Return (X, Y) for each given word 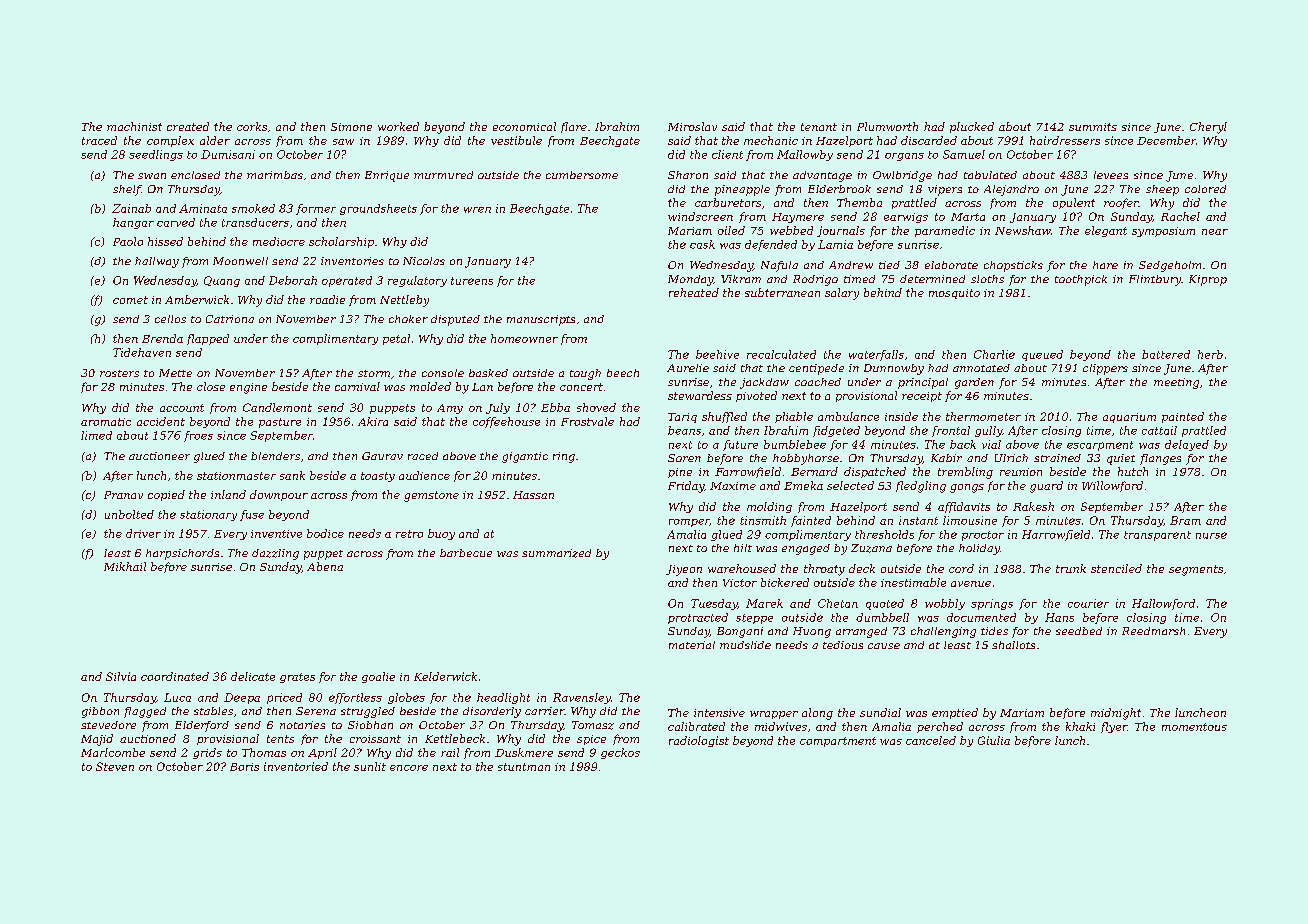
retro (409, 534)
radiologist (699, 741)
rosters (119, 373)
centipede (816, 369)
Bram (1185, 520)
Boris (244, 767)
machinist (134, 126)
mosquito (954, 294)
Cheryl (1208, 128)
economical (524, 126)
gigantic (525, 457)
